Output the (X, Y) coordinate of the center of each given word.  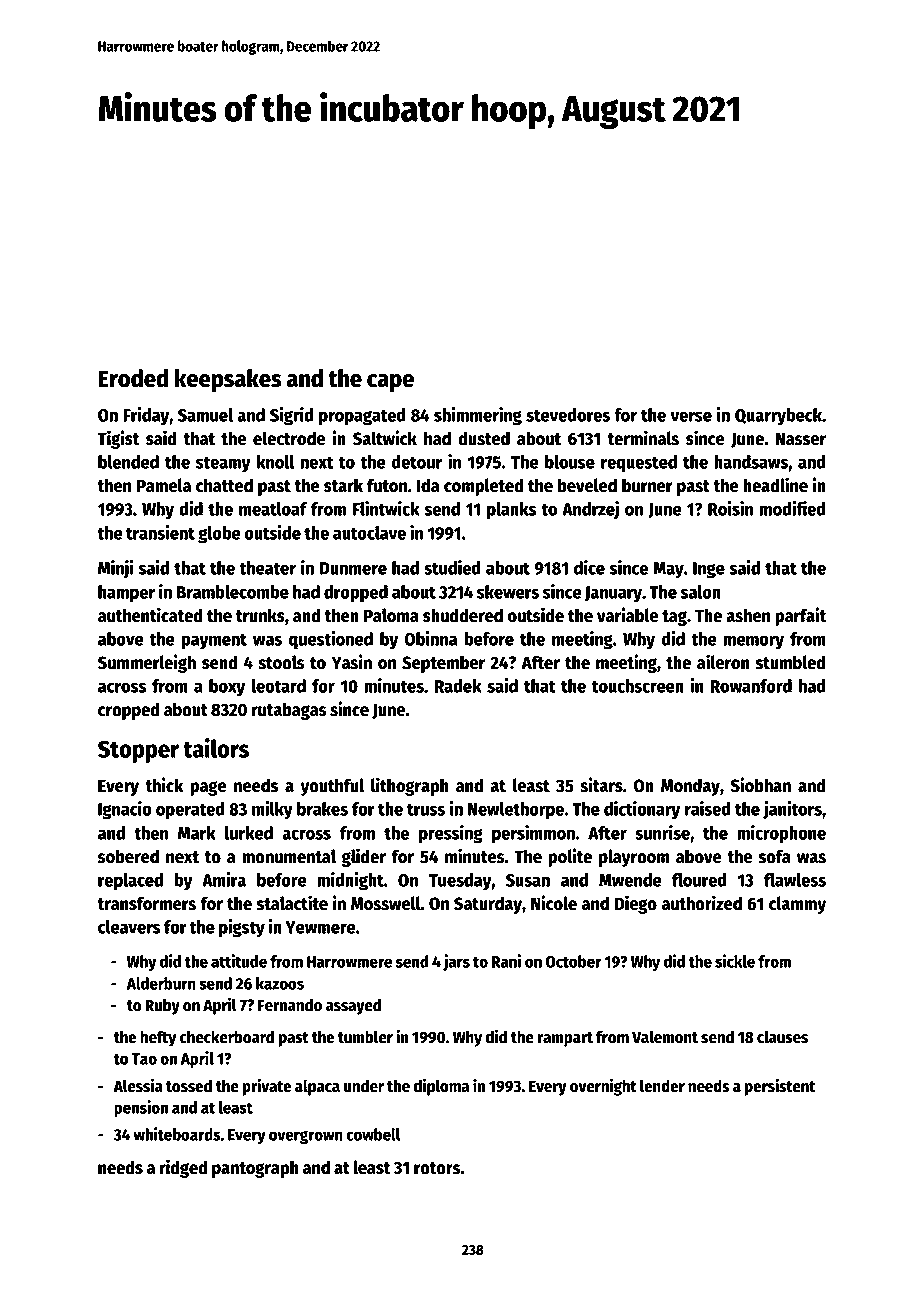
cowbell (373, 1134)
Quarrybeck (778, 417)
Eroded (133, 378)
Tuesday (460, 882)
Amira (224, 879)
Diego (635, 904)
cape (390, 383)
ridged (183, 1168)
